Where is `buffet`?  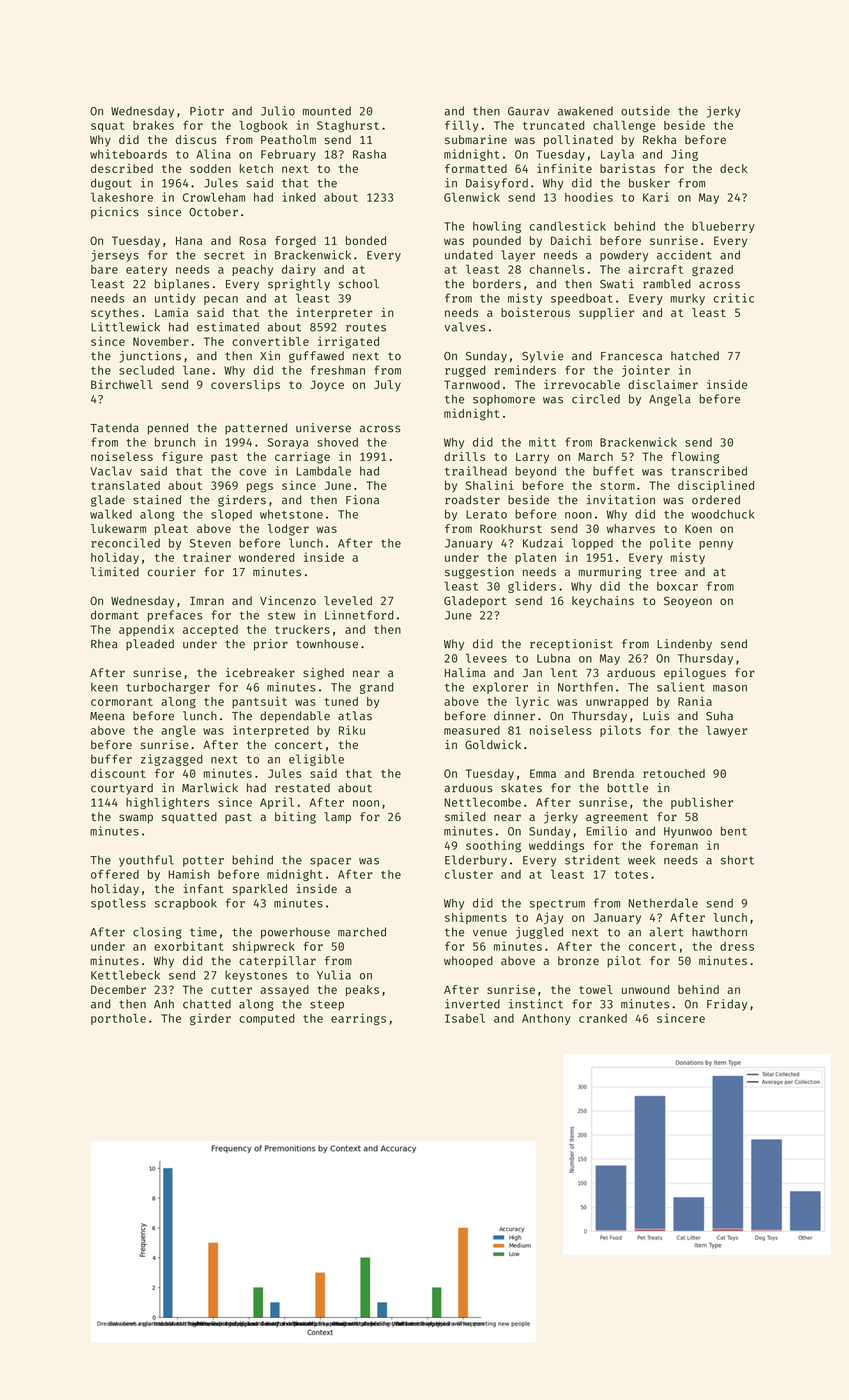
buffet is located at coordinates (613, 471).
